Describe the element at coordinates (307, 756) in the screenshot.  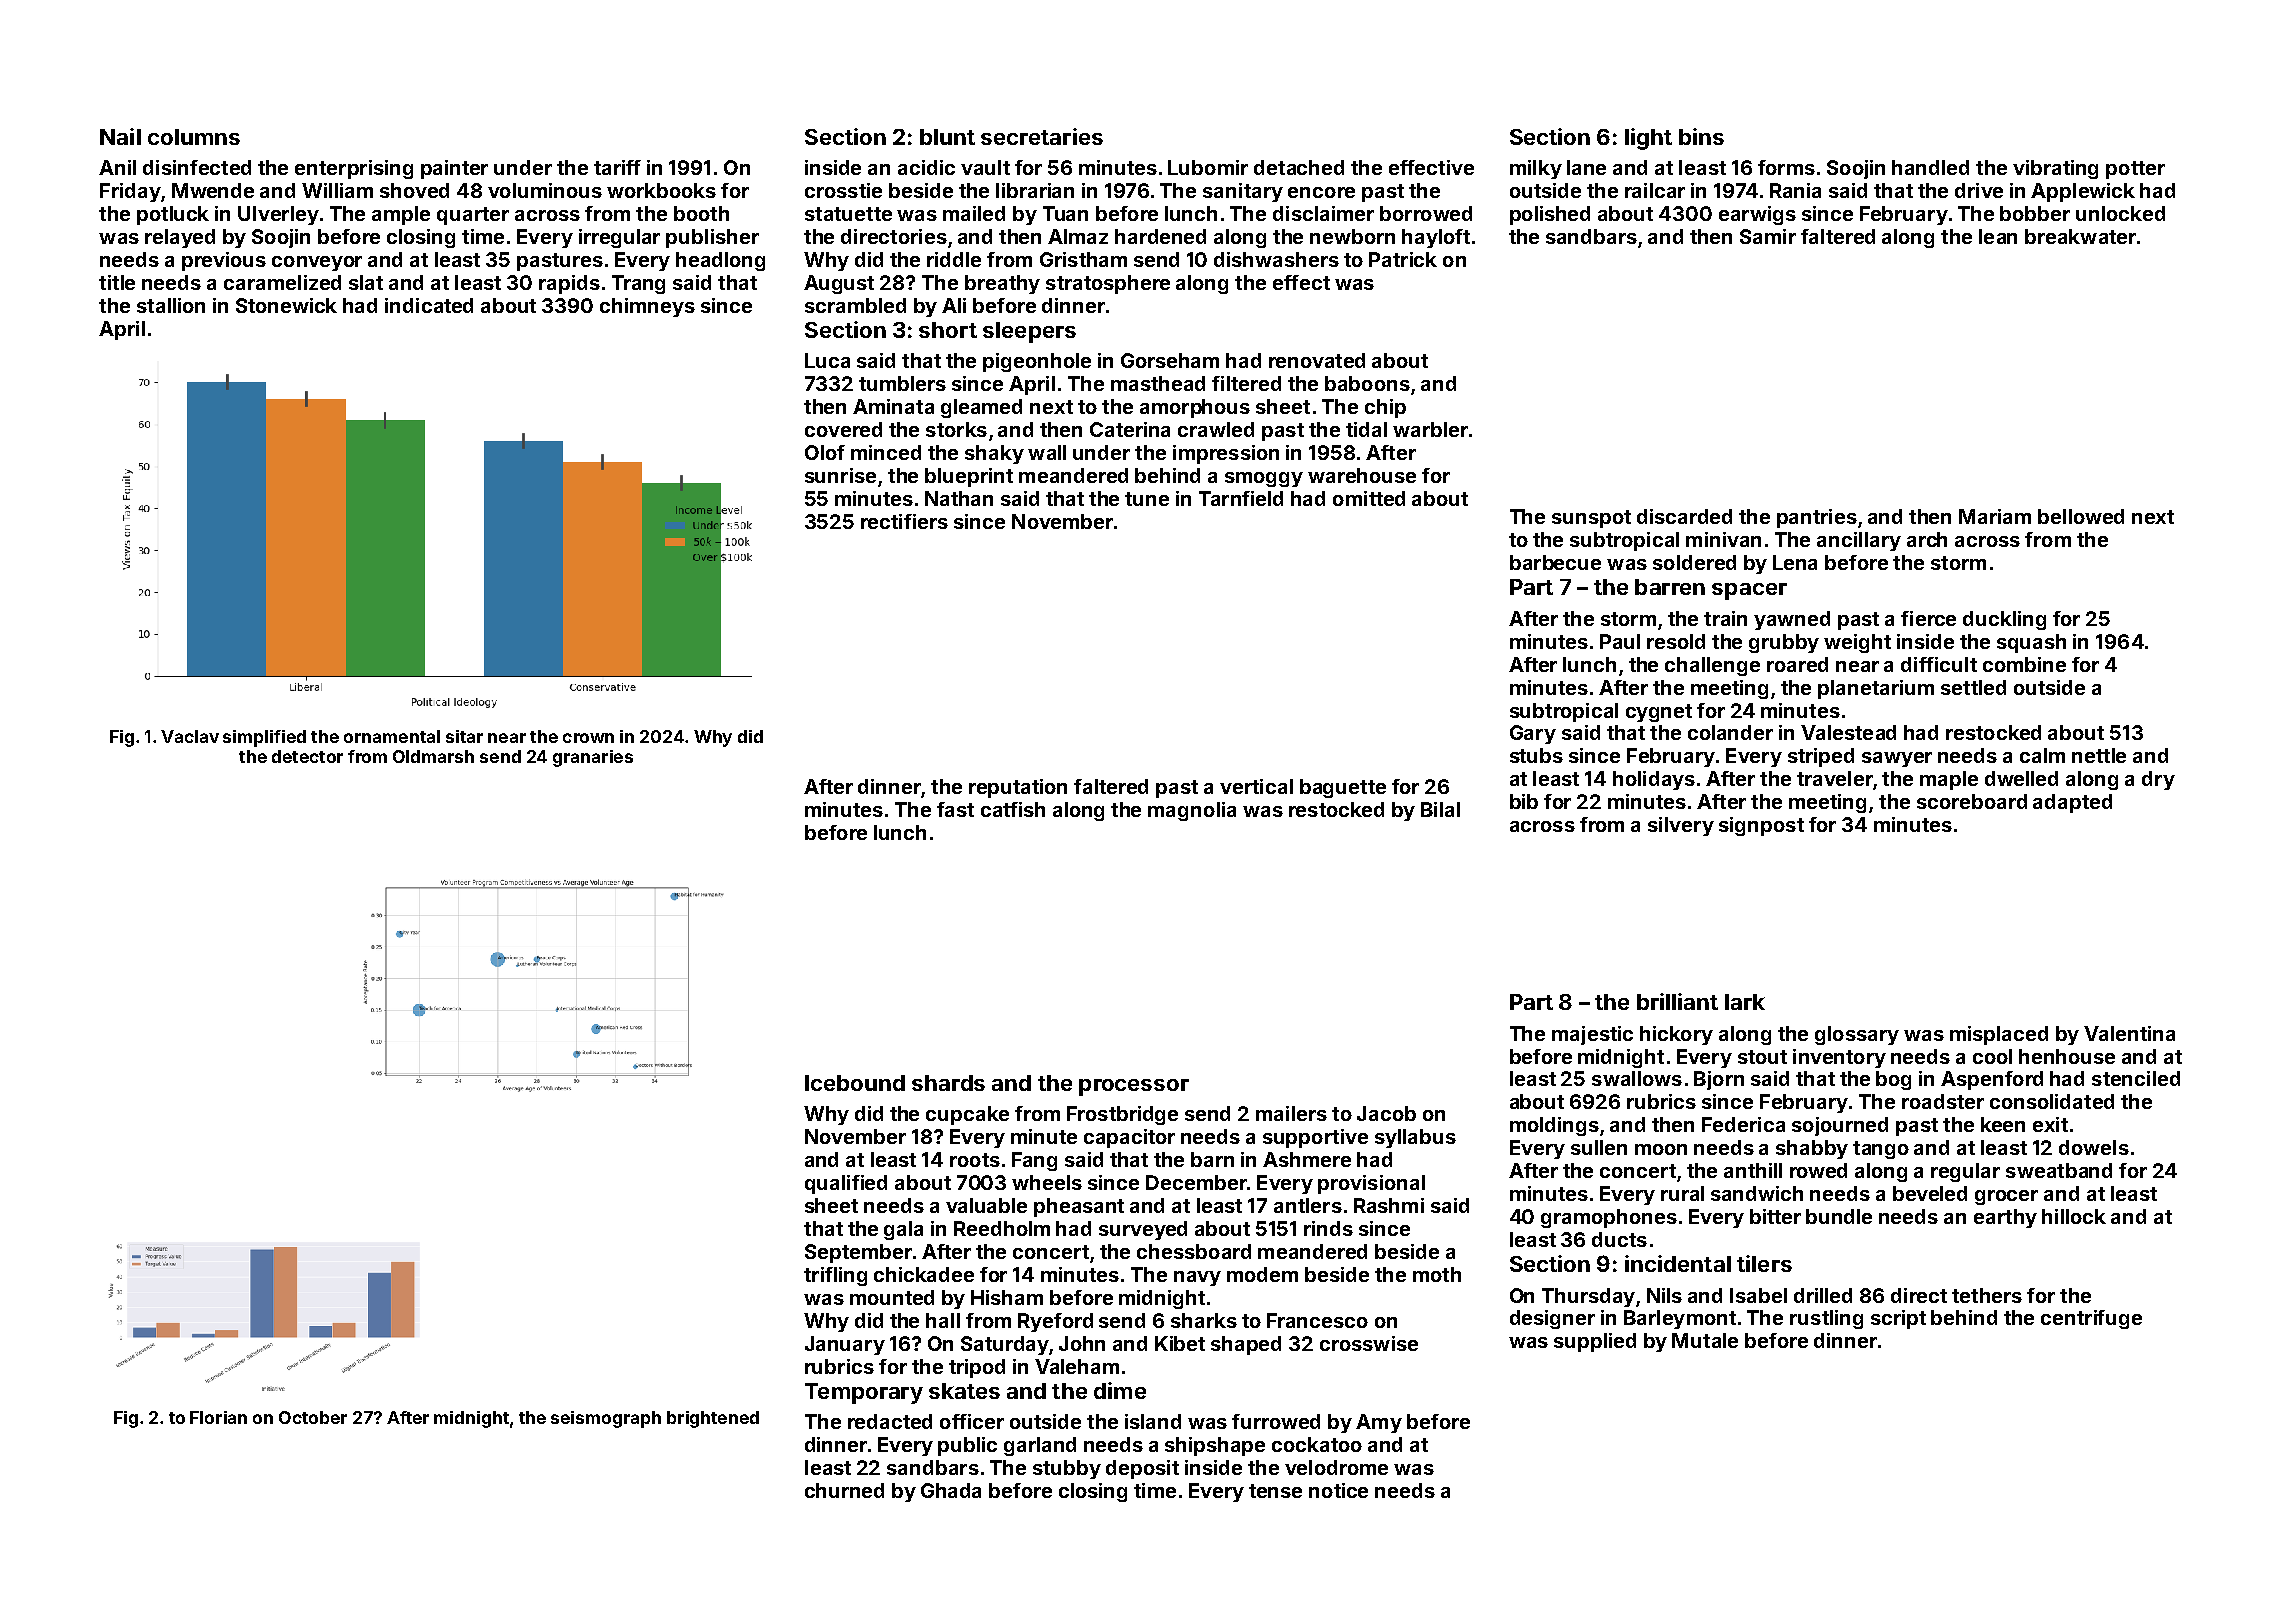
I see `detector` at that location.
